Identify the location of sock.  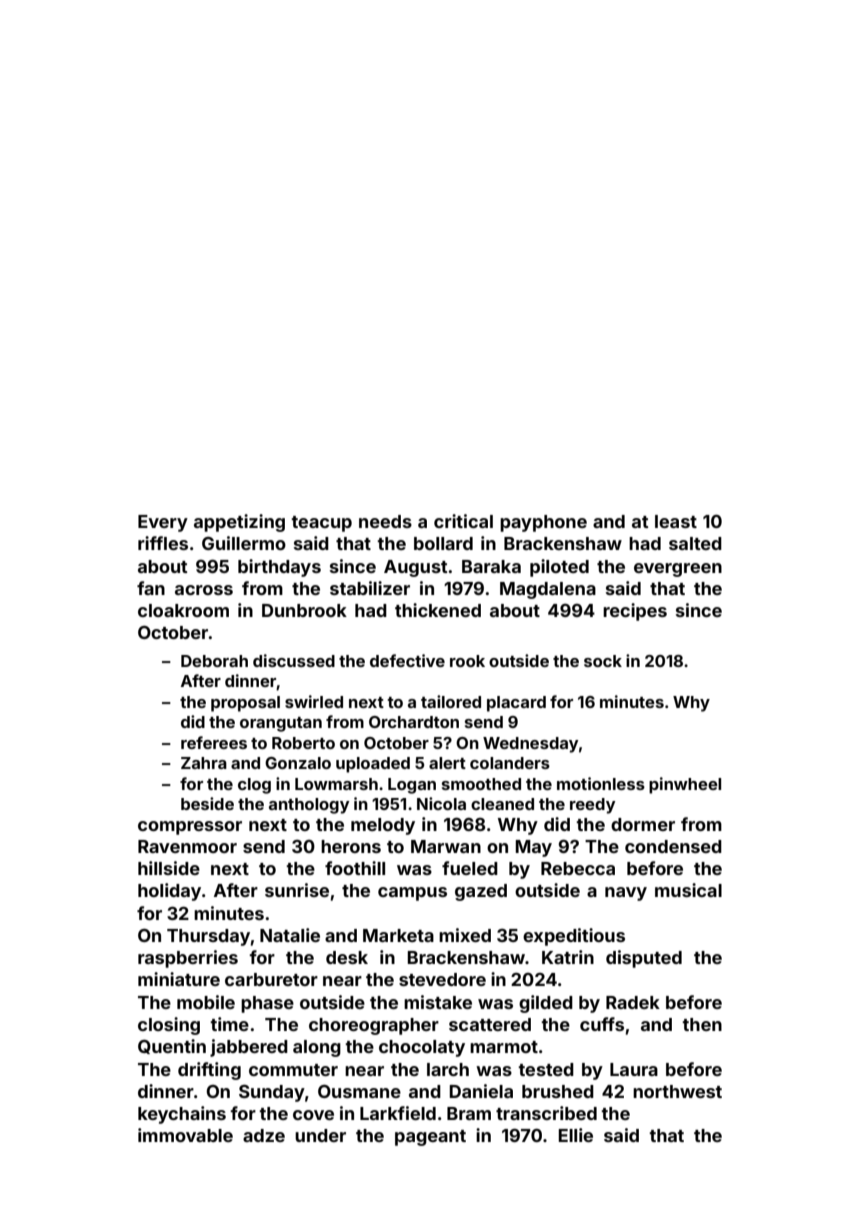
(603, 661).
